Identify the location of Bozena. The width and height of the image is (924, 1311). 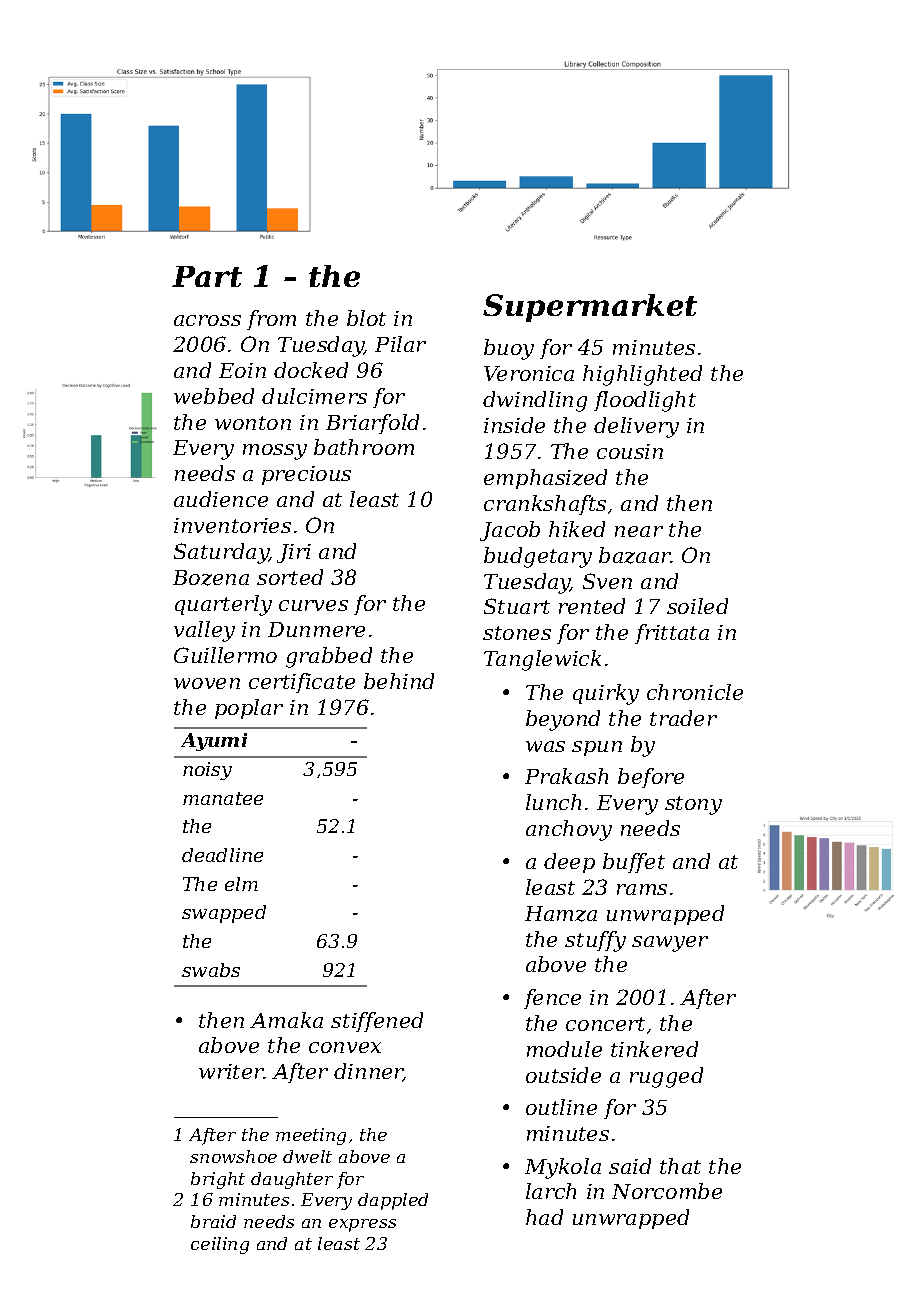
(211, 578).
